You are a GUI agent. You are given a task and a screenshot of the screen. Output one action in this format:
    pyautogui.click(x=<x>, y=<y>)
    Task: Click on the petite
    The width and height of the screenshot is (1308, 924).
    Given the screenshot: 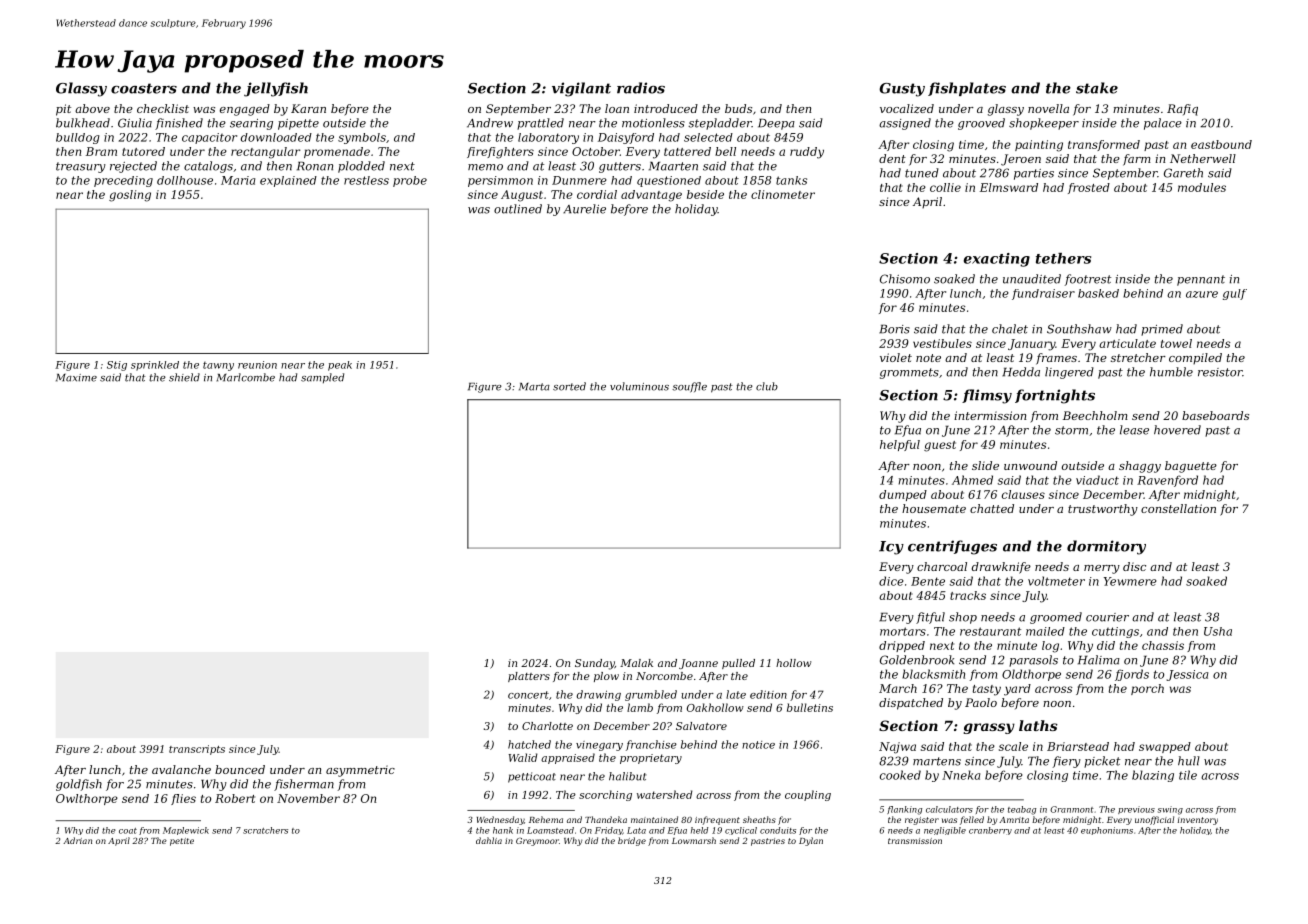 What is the action you would take?
    pyautogui.click(x=182, y=842)
